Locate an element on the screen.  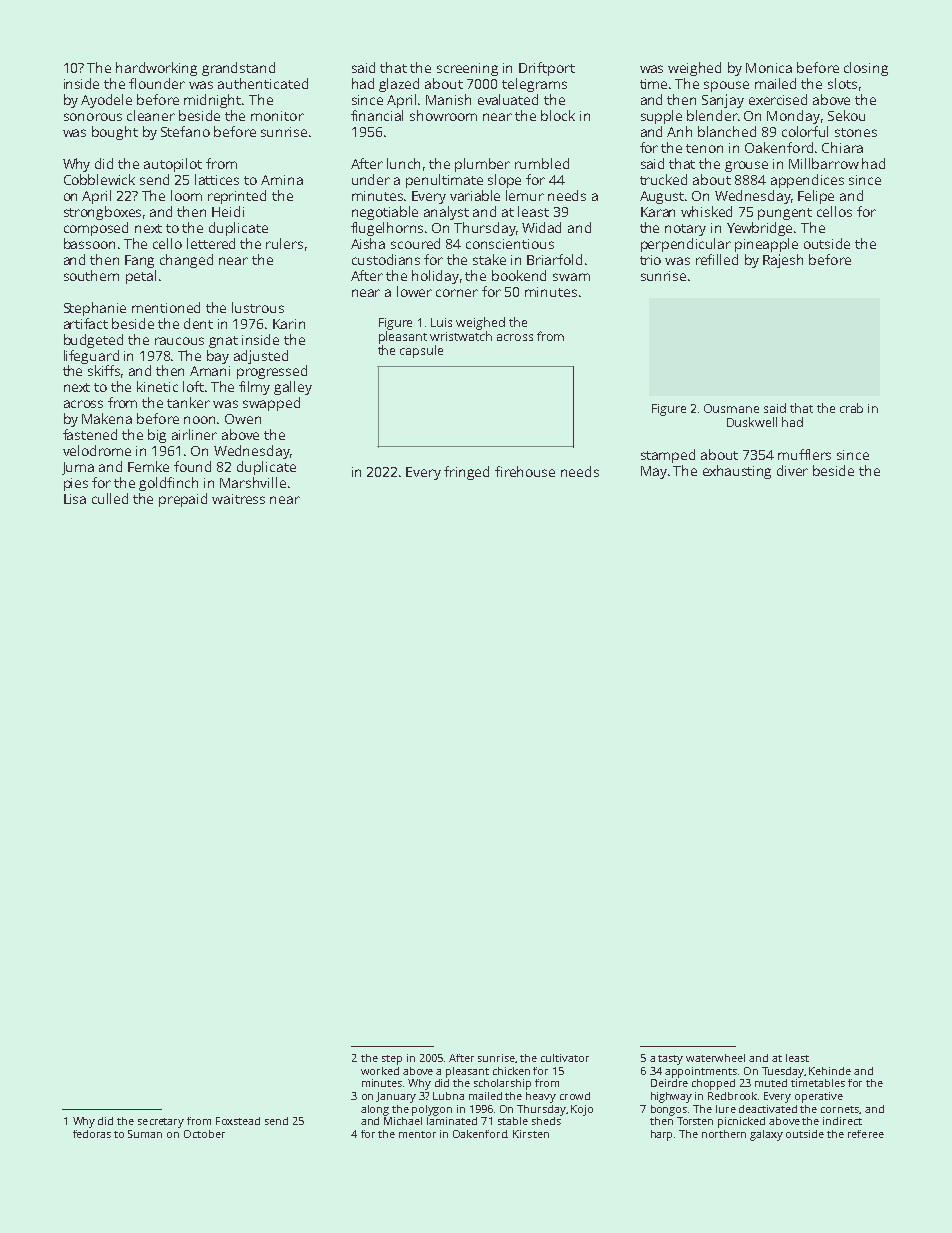
Foxstead is located at coordinates (238, 1121).
